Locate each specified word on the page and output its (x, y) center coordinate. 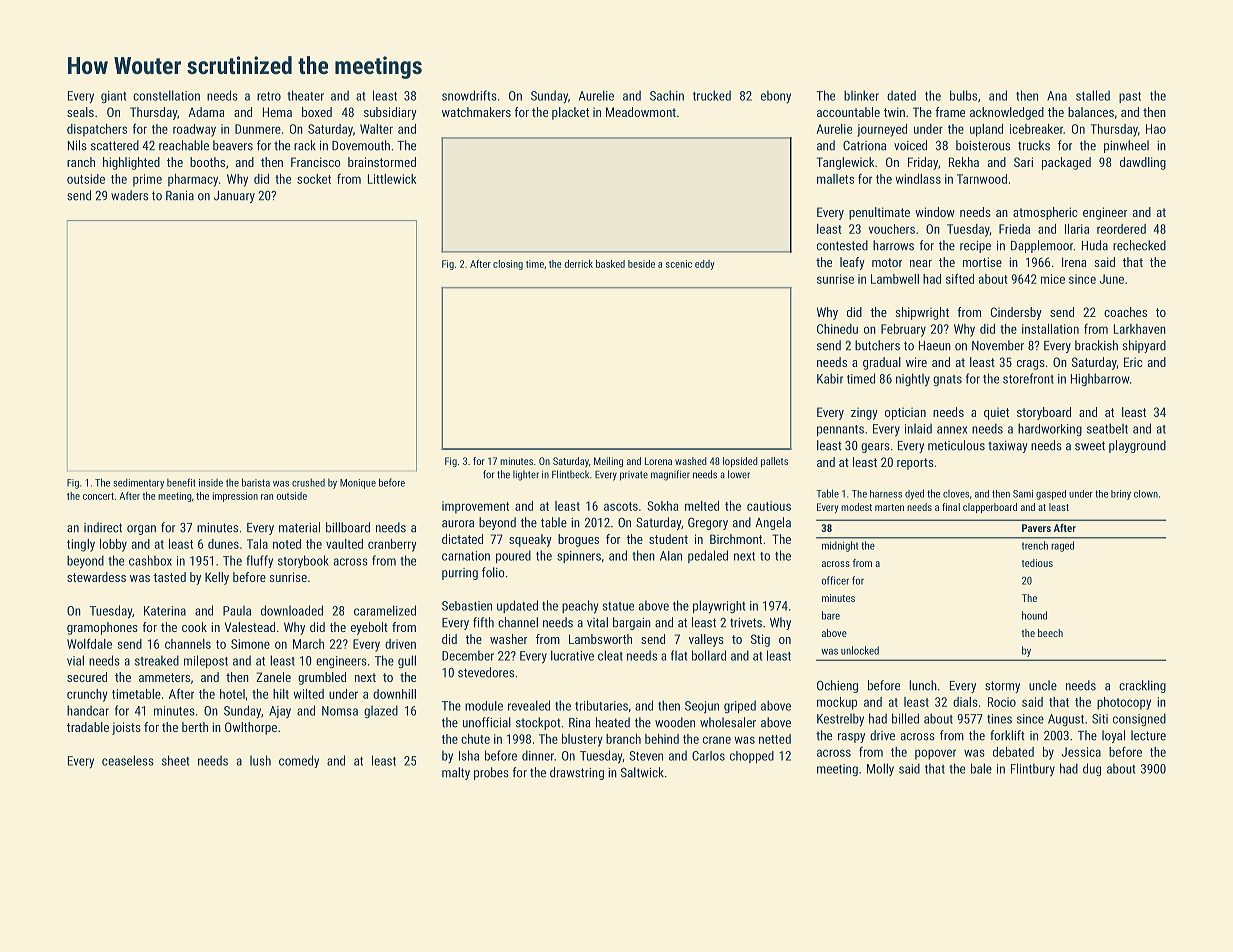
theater (305, 95)
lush (260, 760)
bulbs (963, 95)
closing (508, 265)
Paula (237, 610)
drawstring (577, 773)
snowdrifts (469, 95)
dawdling (1143, 163)
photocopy (1124, 703)
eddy (705, 265)
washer (508, 639)
